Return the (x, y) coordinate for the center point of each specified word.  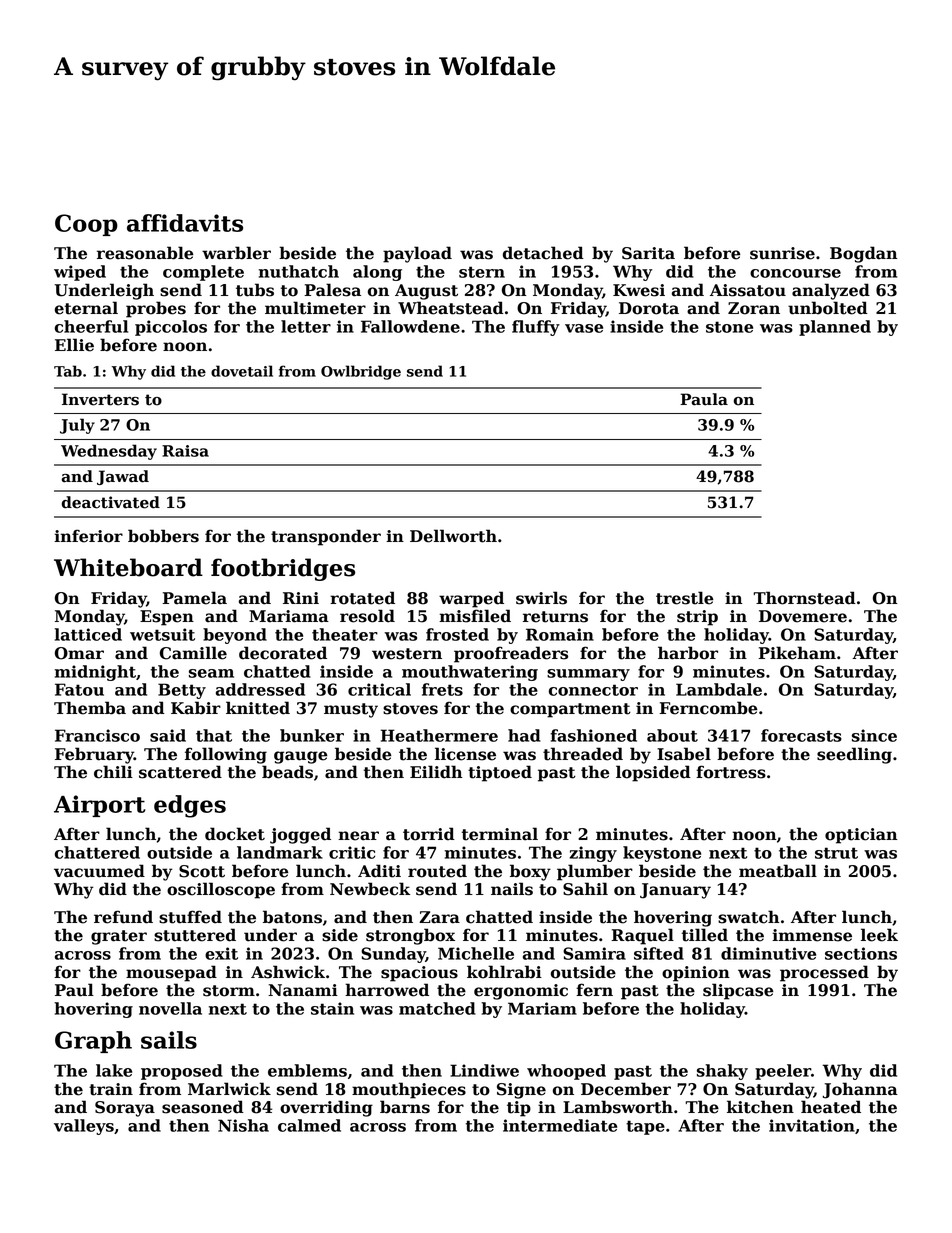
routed (437, 871)
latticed (88, 634)
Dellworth (453, 536)
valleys (84, 1127)
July (77, 426)
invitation (812, 1125)
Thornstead (805, 598)
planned (835, 328)
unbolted (828, 308)
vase (584, 328)
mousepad (171, 973)
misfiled (475, 616)
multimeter (315, 308)
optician (861, 836)
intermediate (560, 1125)
